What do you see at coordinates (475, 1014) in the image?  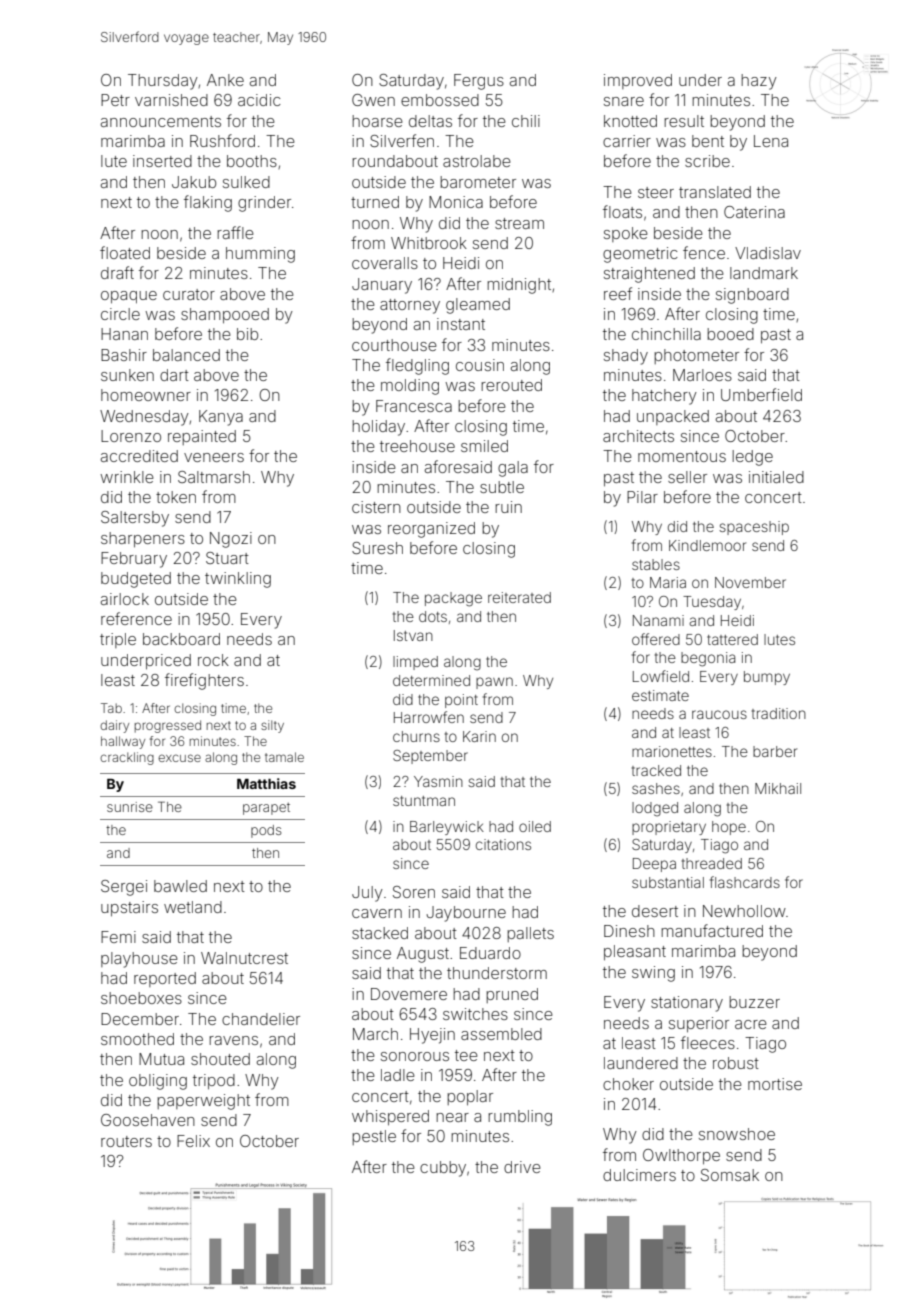 I see `switches` at bounding box center [475, 1014].
